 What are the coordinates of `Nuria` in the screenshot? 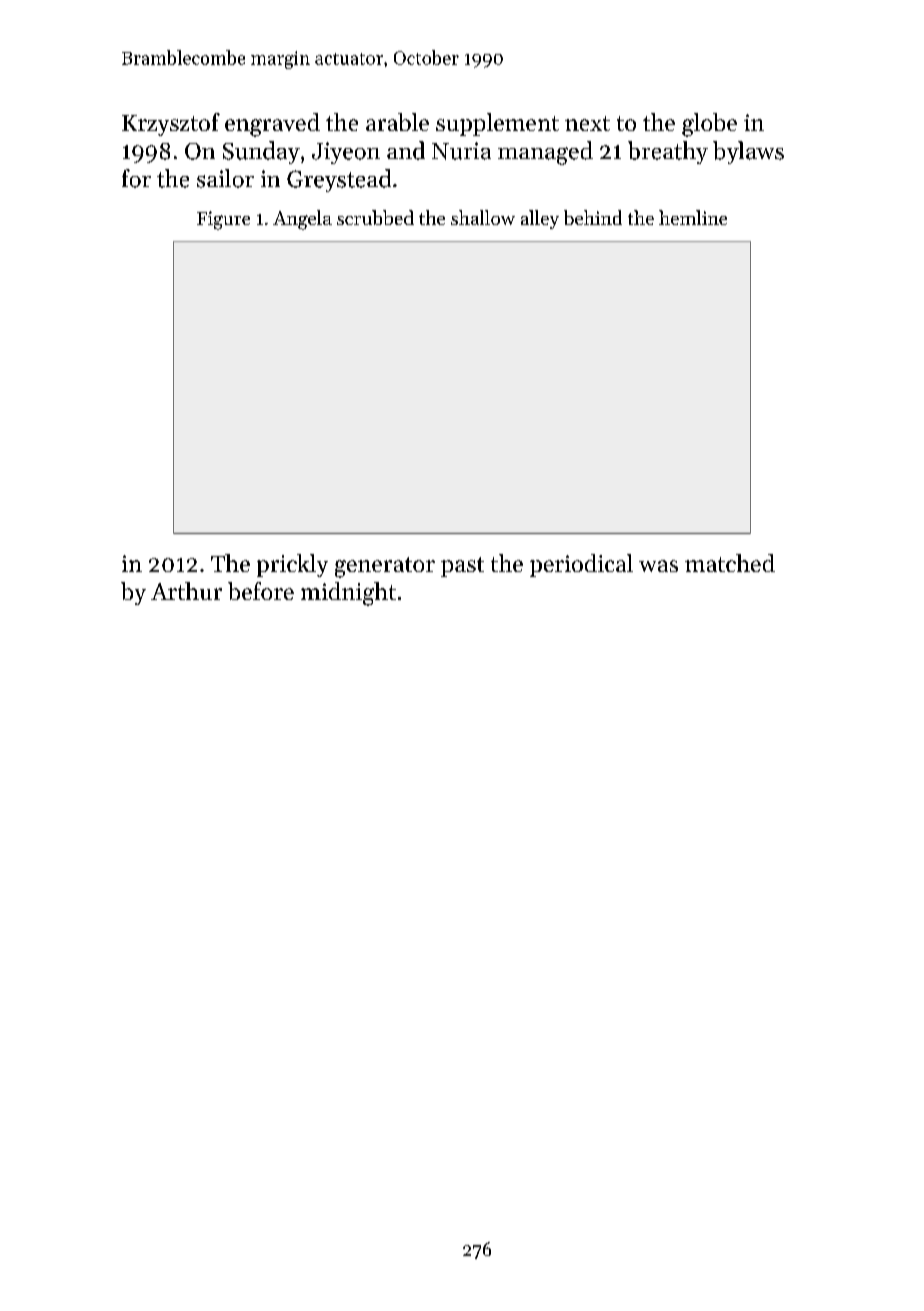 It's located at (461, 151).
